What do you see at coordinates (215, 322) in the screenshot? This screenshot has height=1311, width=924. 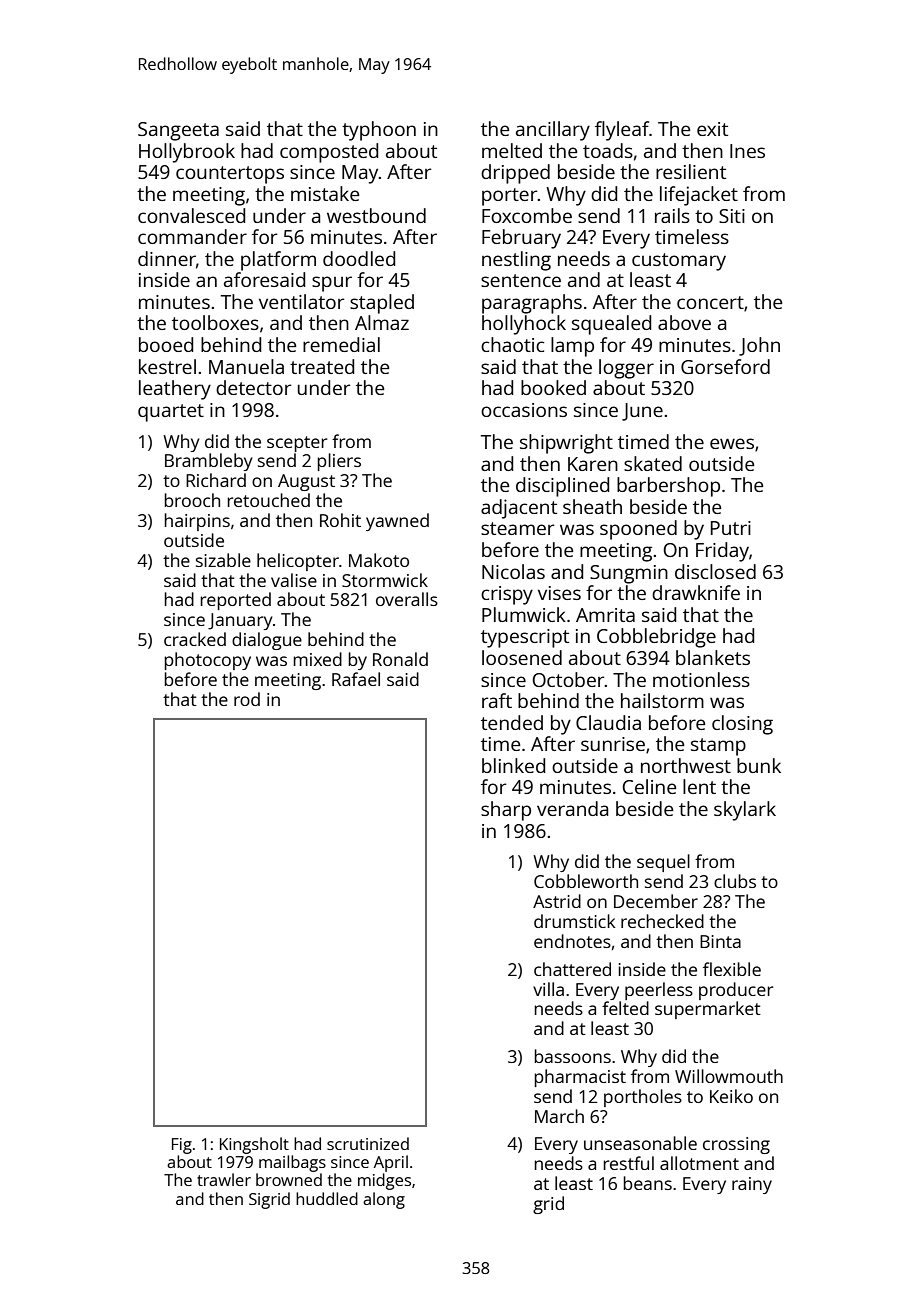 I see `toolboxes` at bounding box center [215, 322].
